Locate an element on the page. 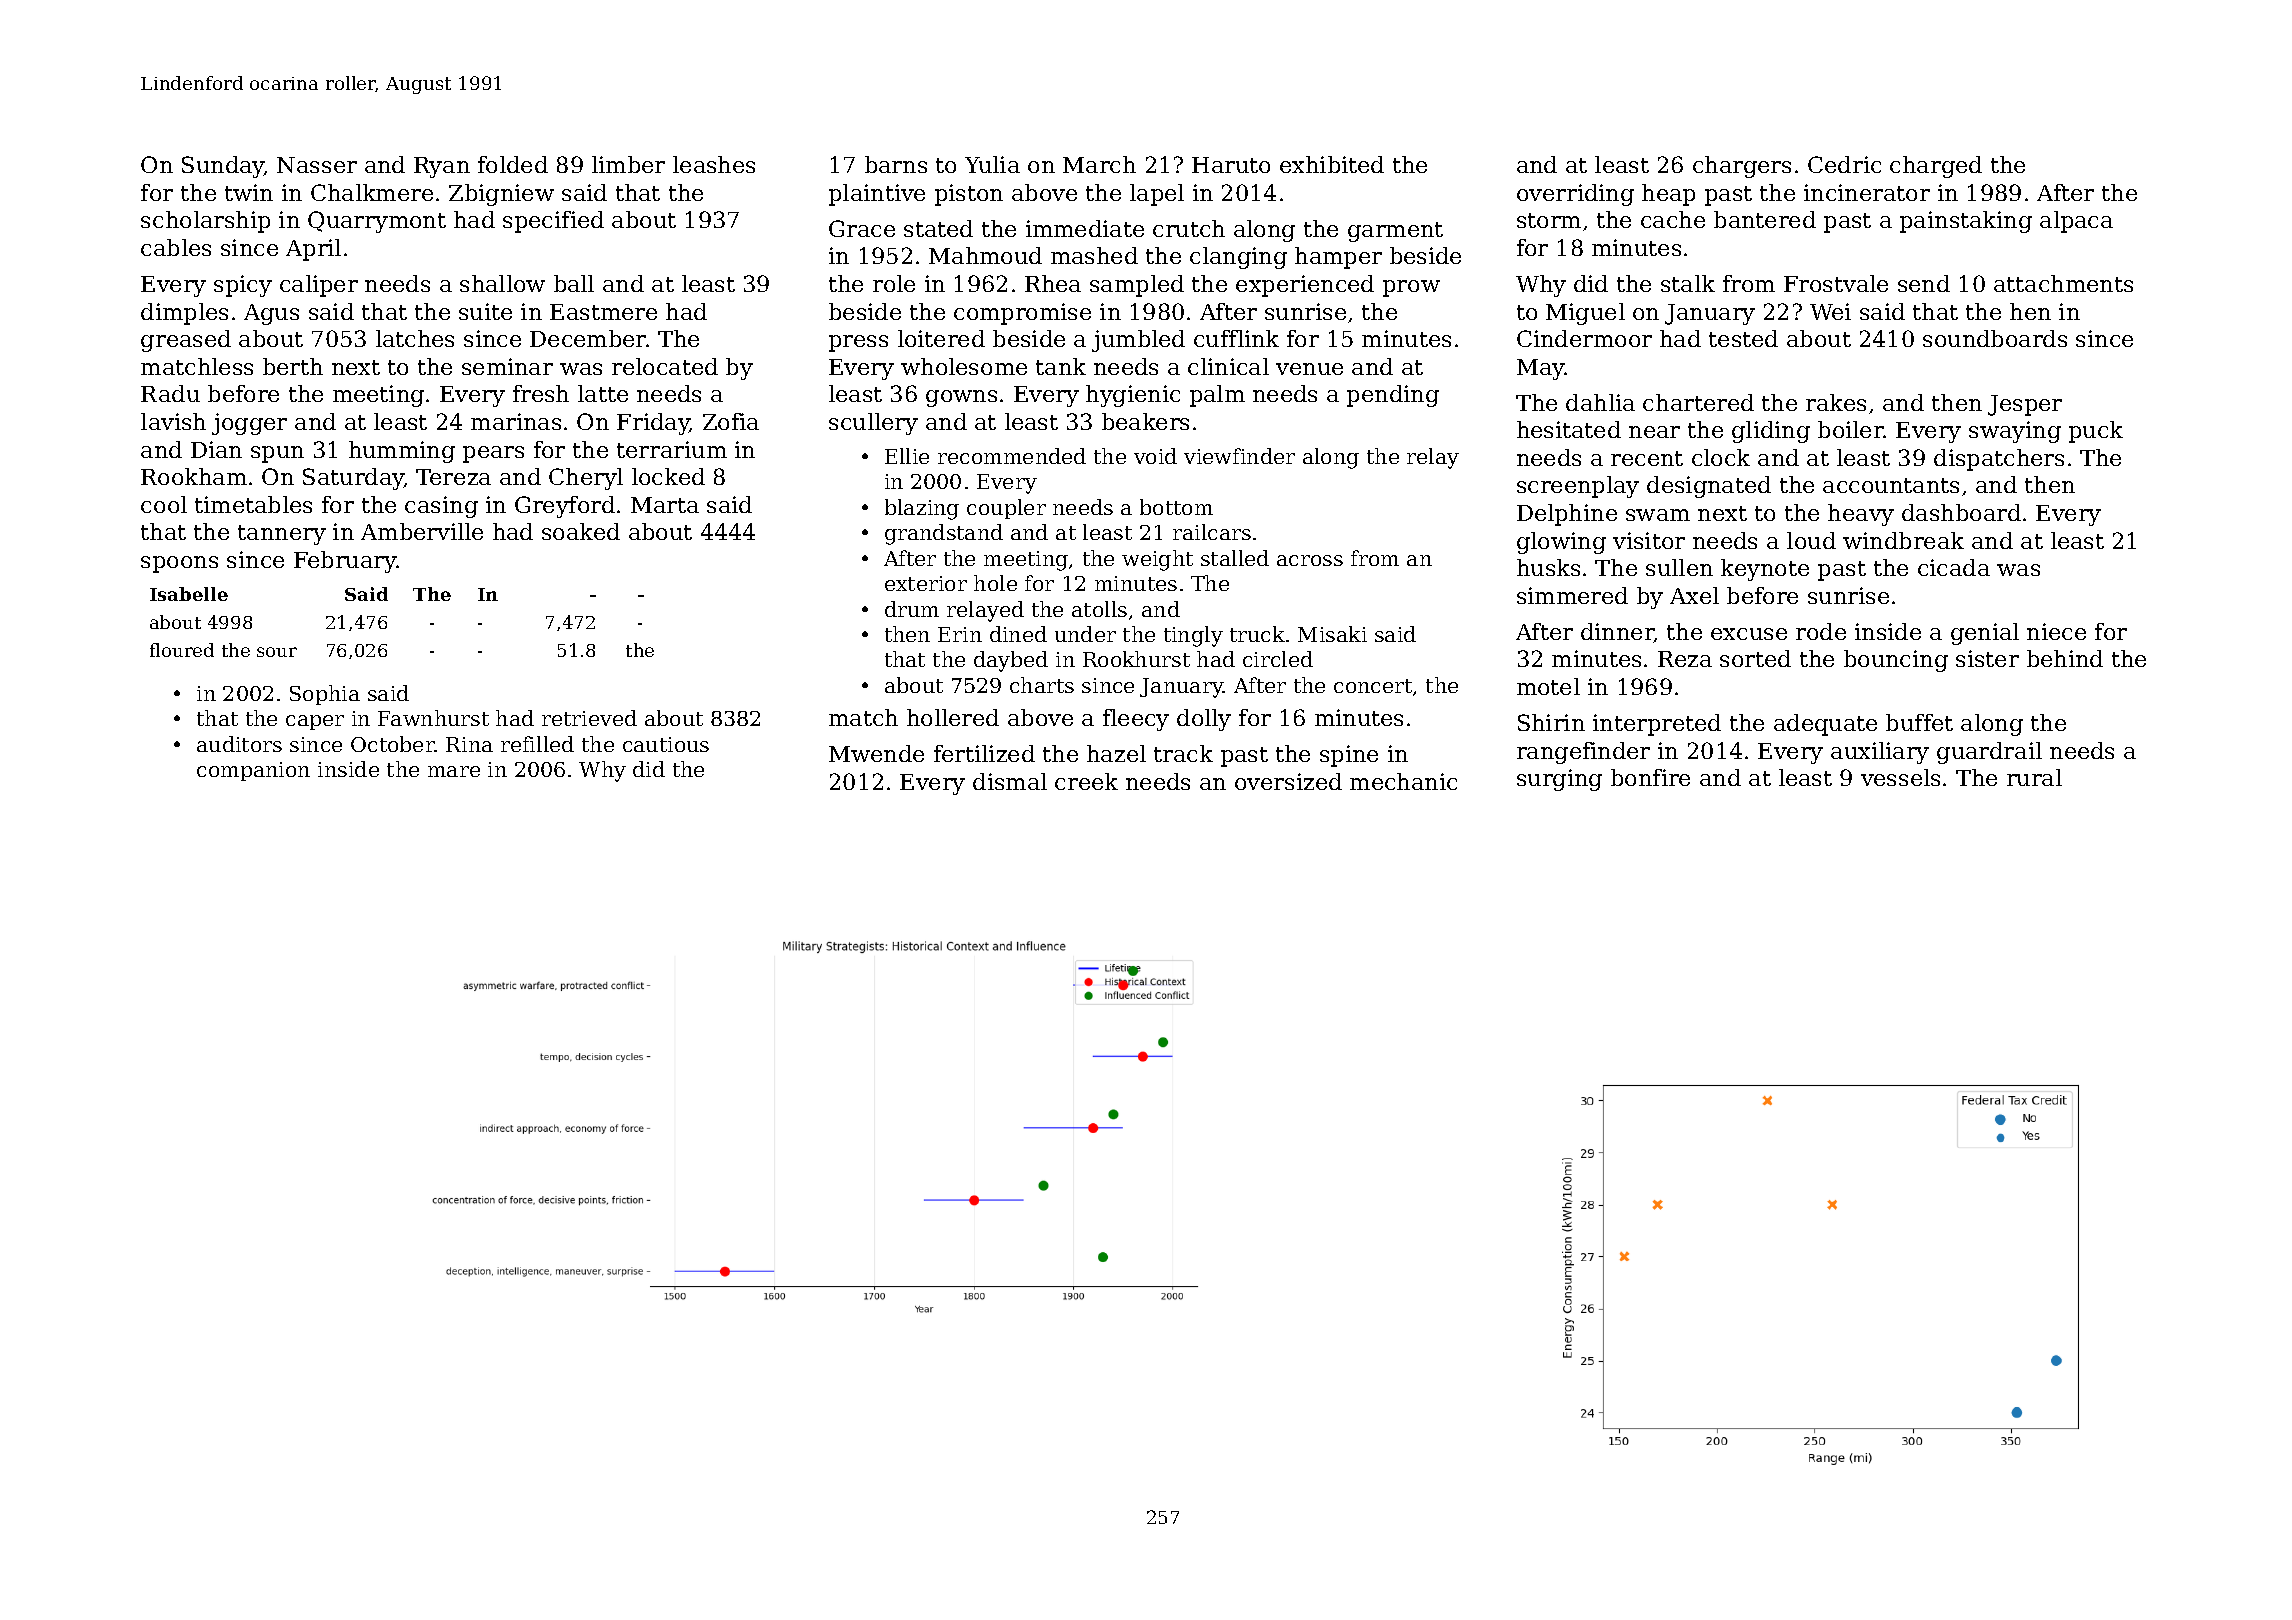 The width and height of the document is (2292, 1620). dismal is located at coordinates (1010, 781).
